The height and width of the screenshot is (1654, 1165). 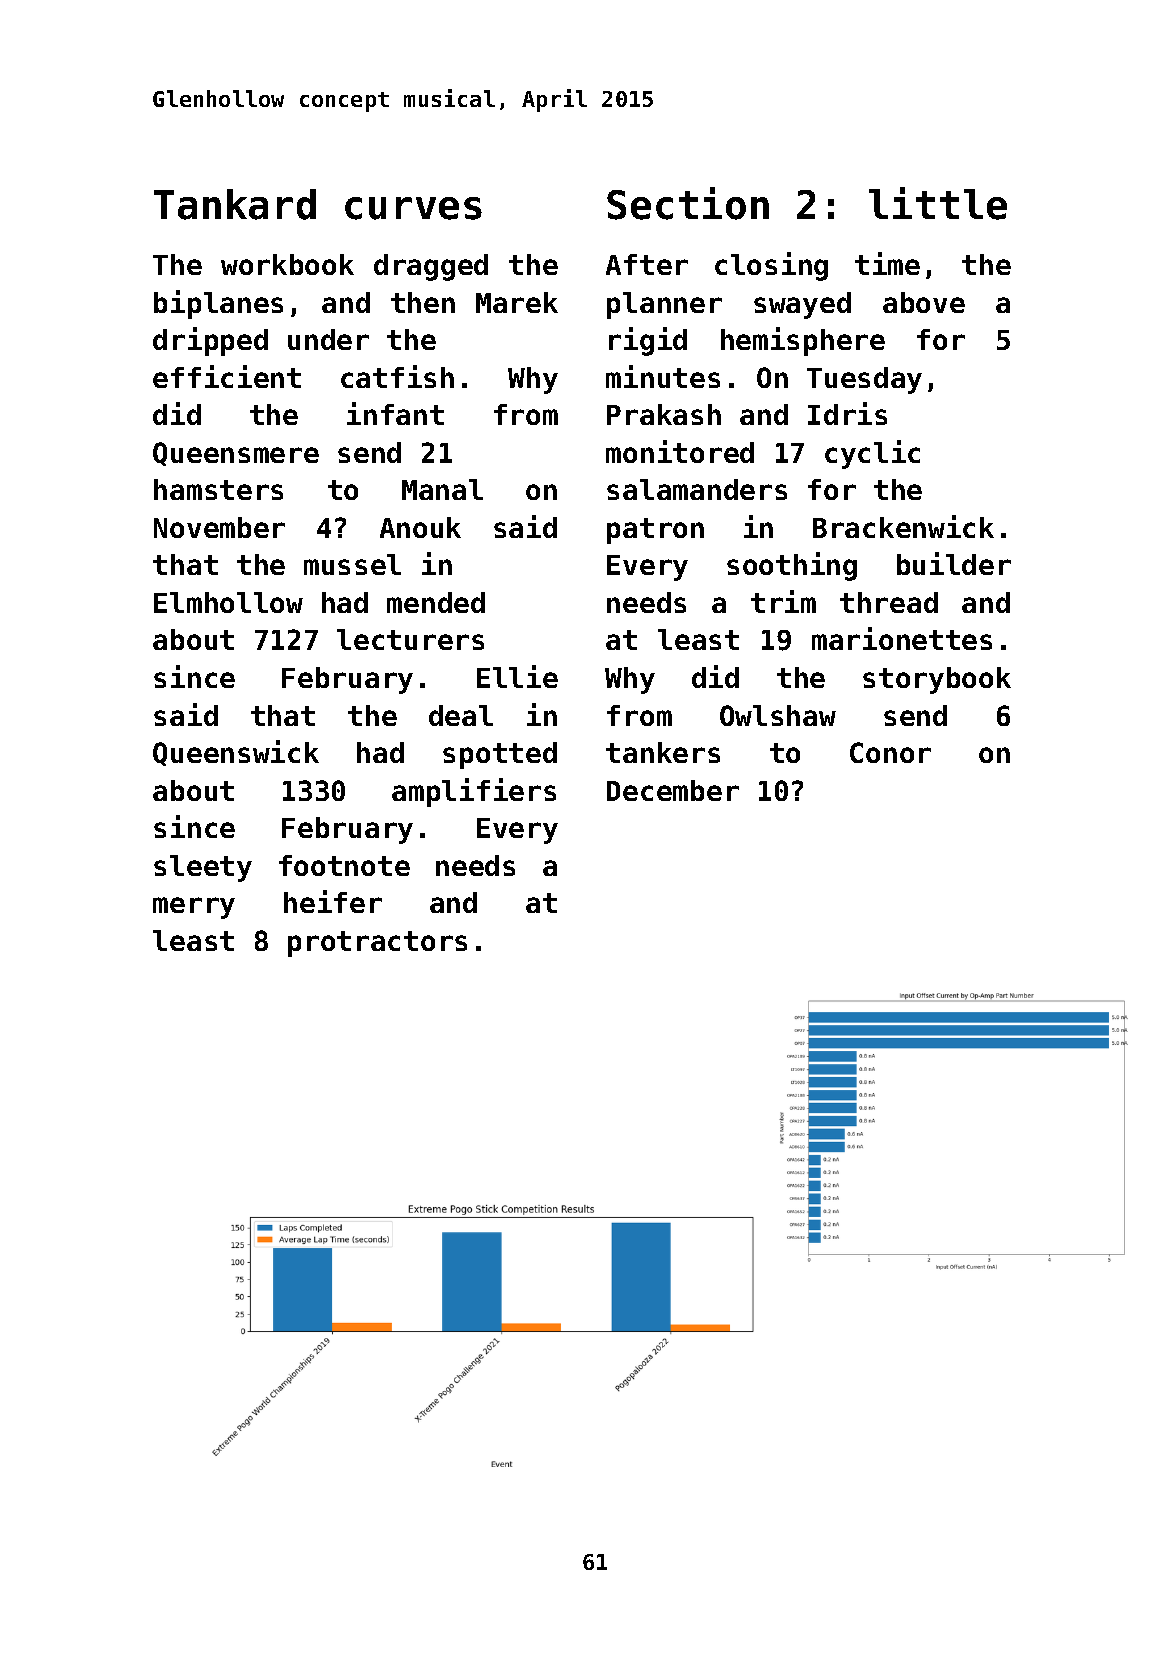 I want to click on Tankard, so click(x=235, y=204).
